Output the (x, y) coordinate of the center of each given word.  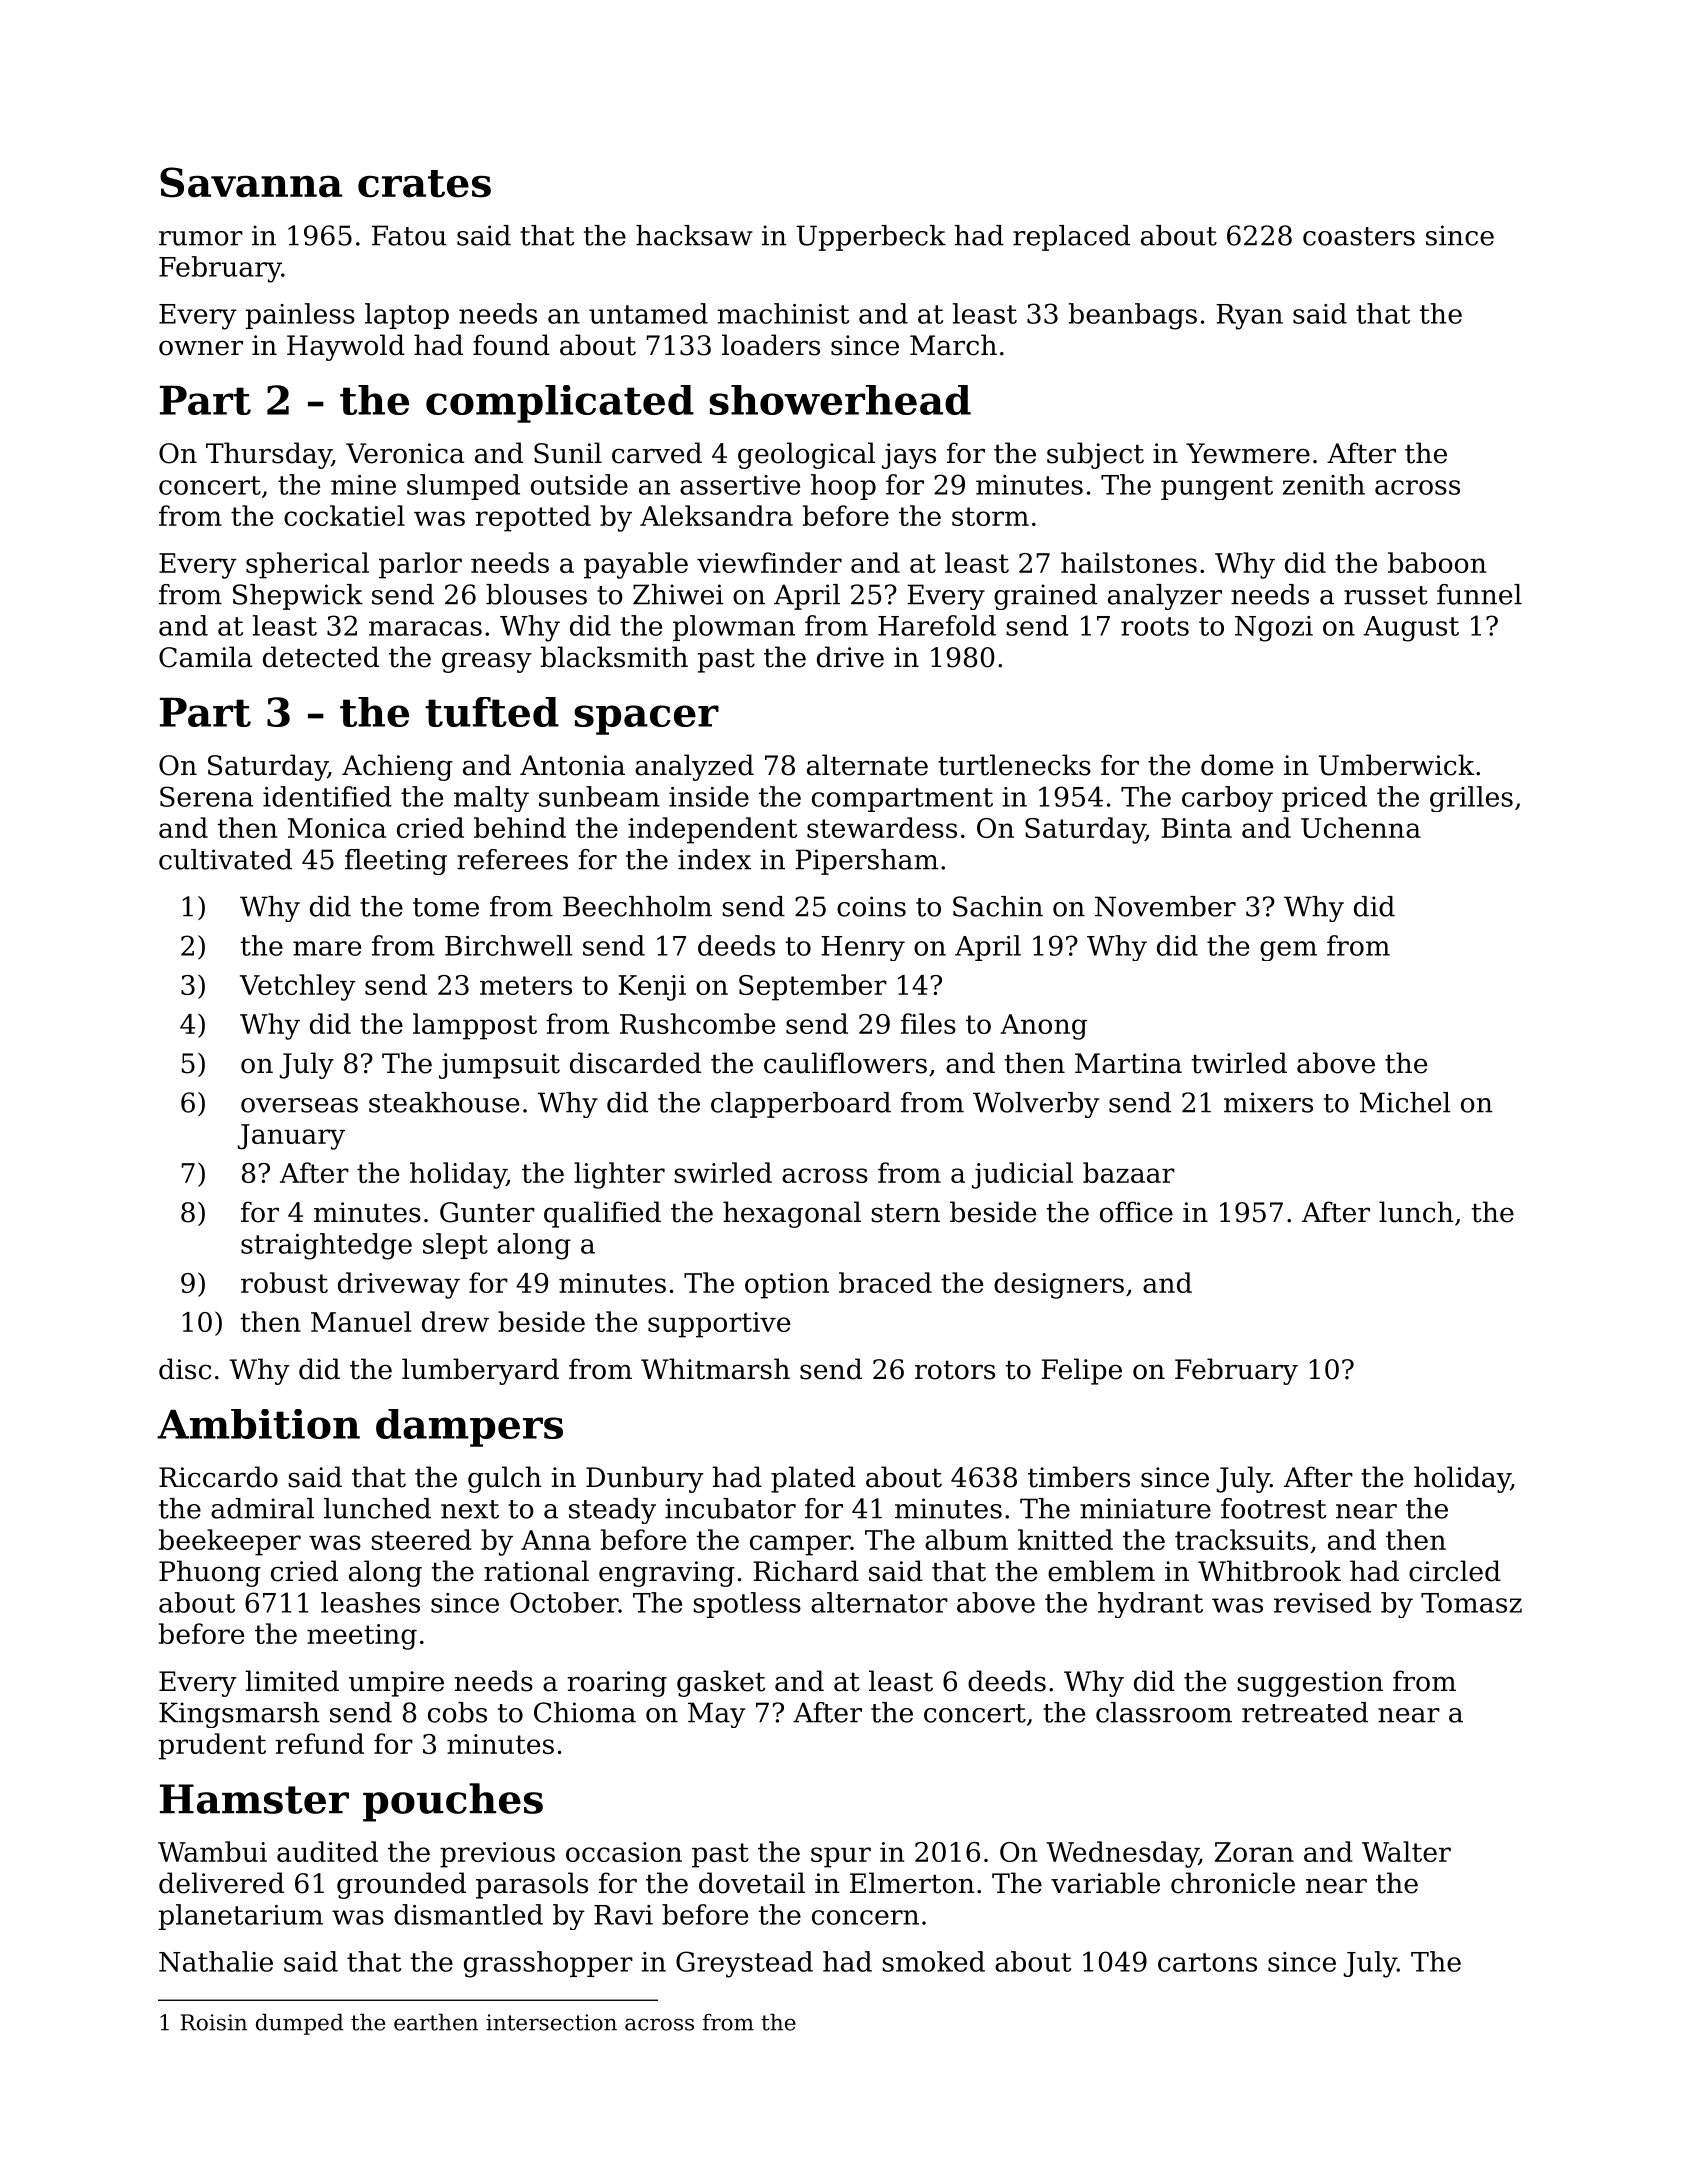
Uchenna (1361, 827)
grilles (1471, 799)
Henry (863, 948)
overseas (299, 1105)
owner (201, 348)
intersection (551, 2022)
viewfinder (769, 562)
